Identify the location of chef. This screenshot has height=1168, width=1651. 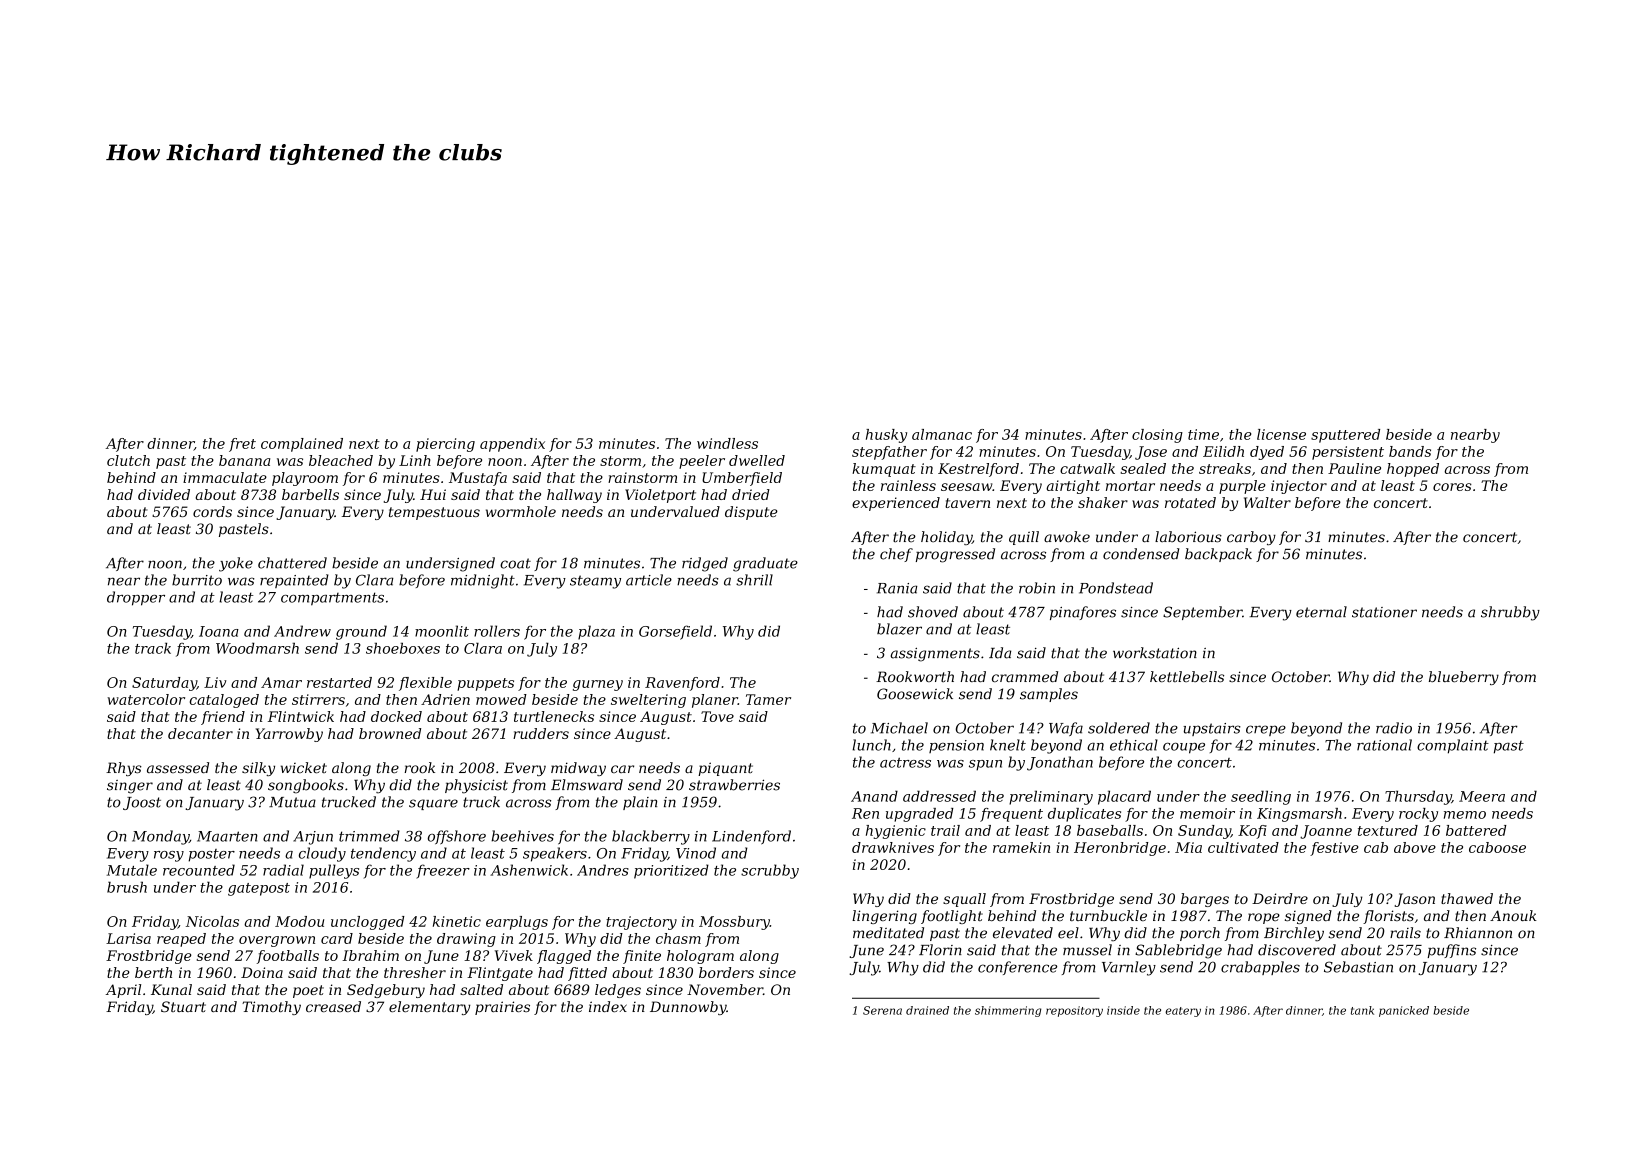
(896, 555).
